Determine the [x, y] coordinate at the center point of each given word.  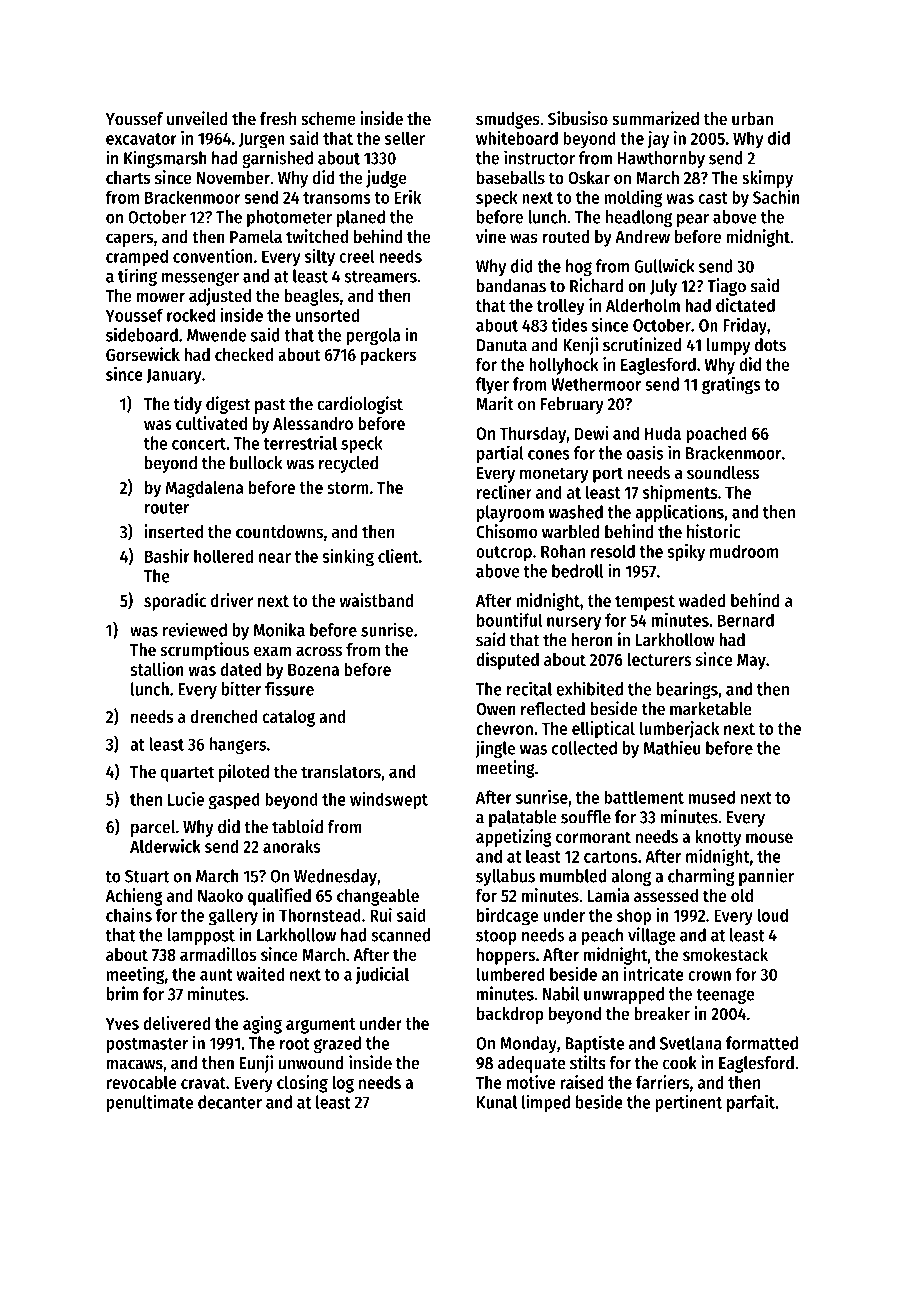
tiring [137, 277]
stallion [157, 669]
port [608, 475]
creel [357, 256]
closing [302, 1084]
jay [658, 140]
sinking [348, 558]
